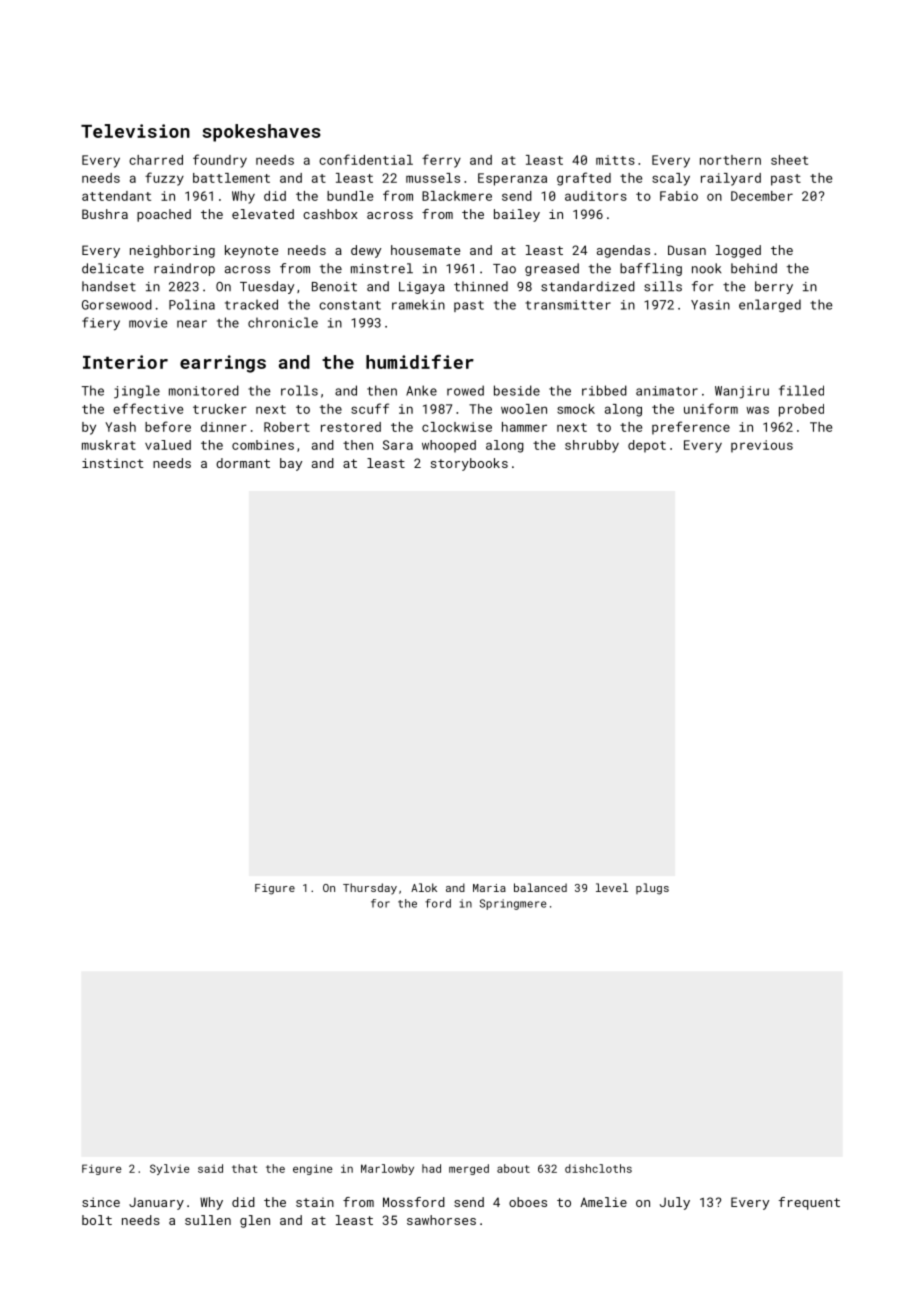 Image resolution: width=924 pixels, height=1308 pixels. I want to click on bay, so click(291, 464).
